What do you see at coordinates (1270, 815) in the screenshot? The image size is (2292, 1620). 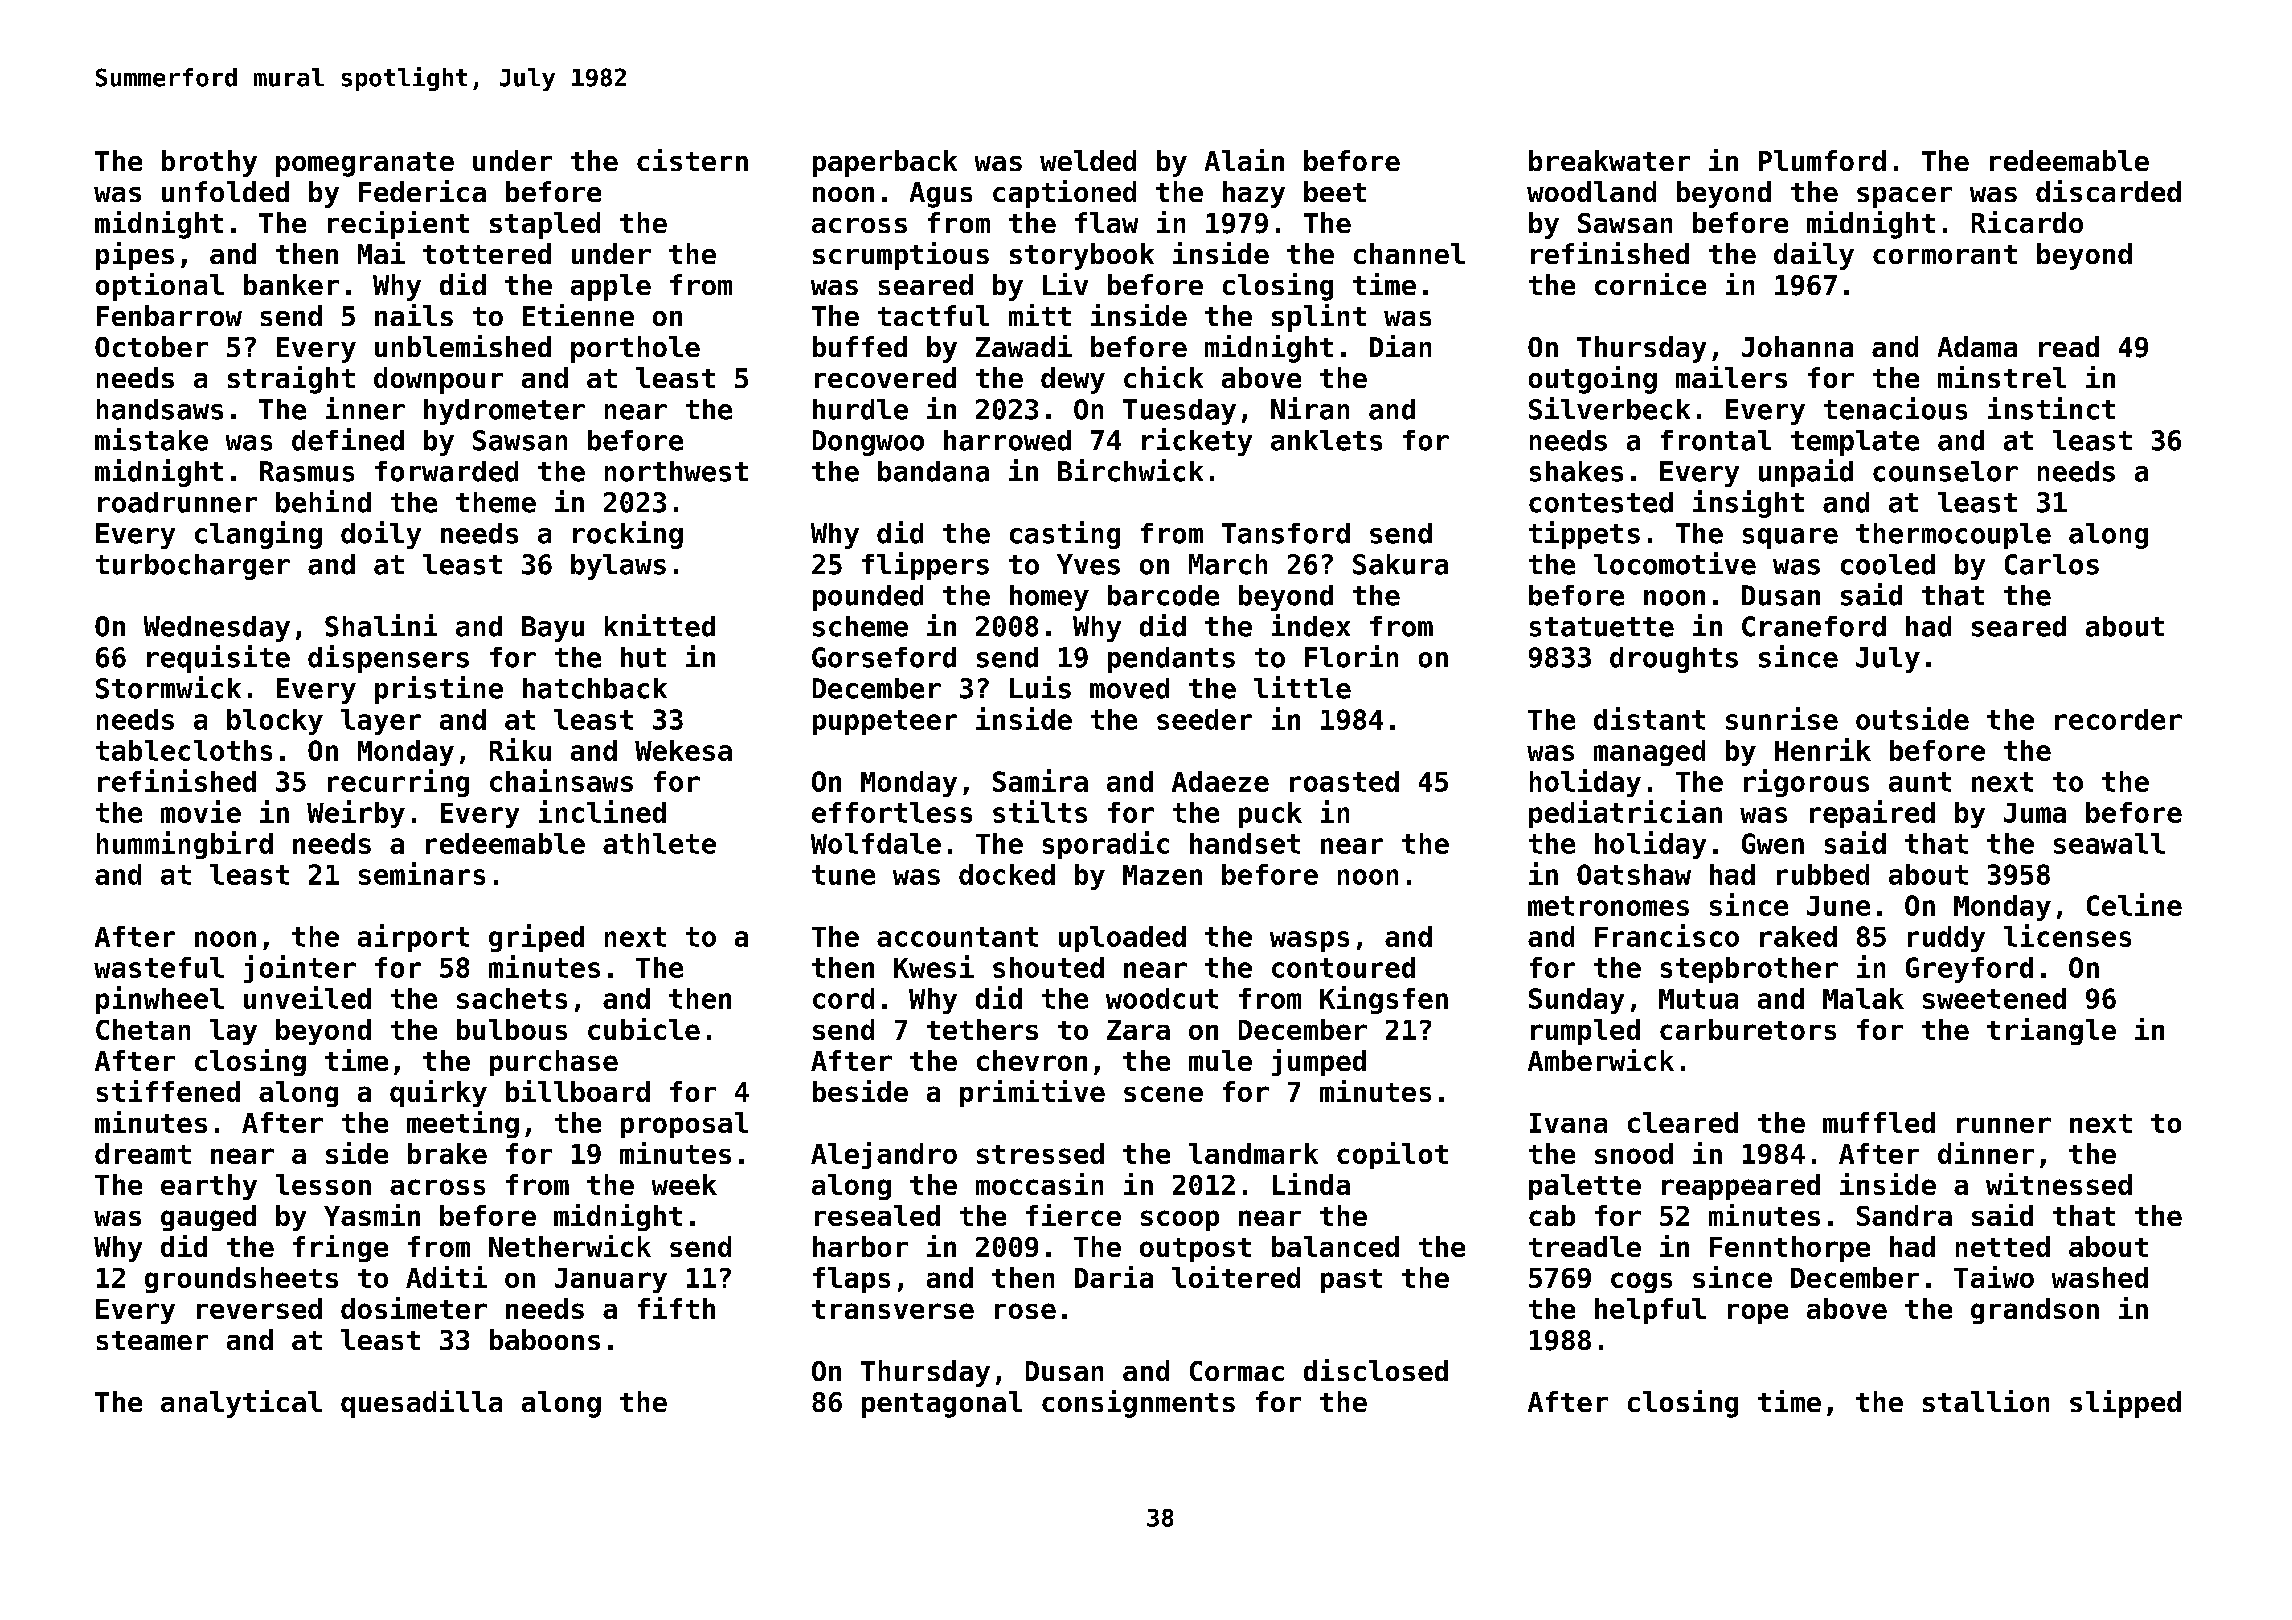 I see `puck` at bounding box center [1270, 815].
